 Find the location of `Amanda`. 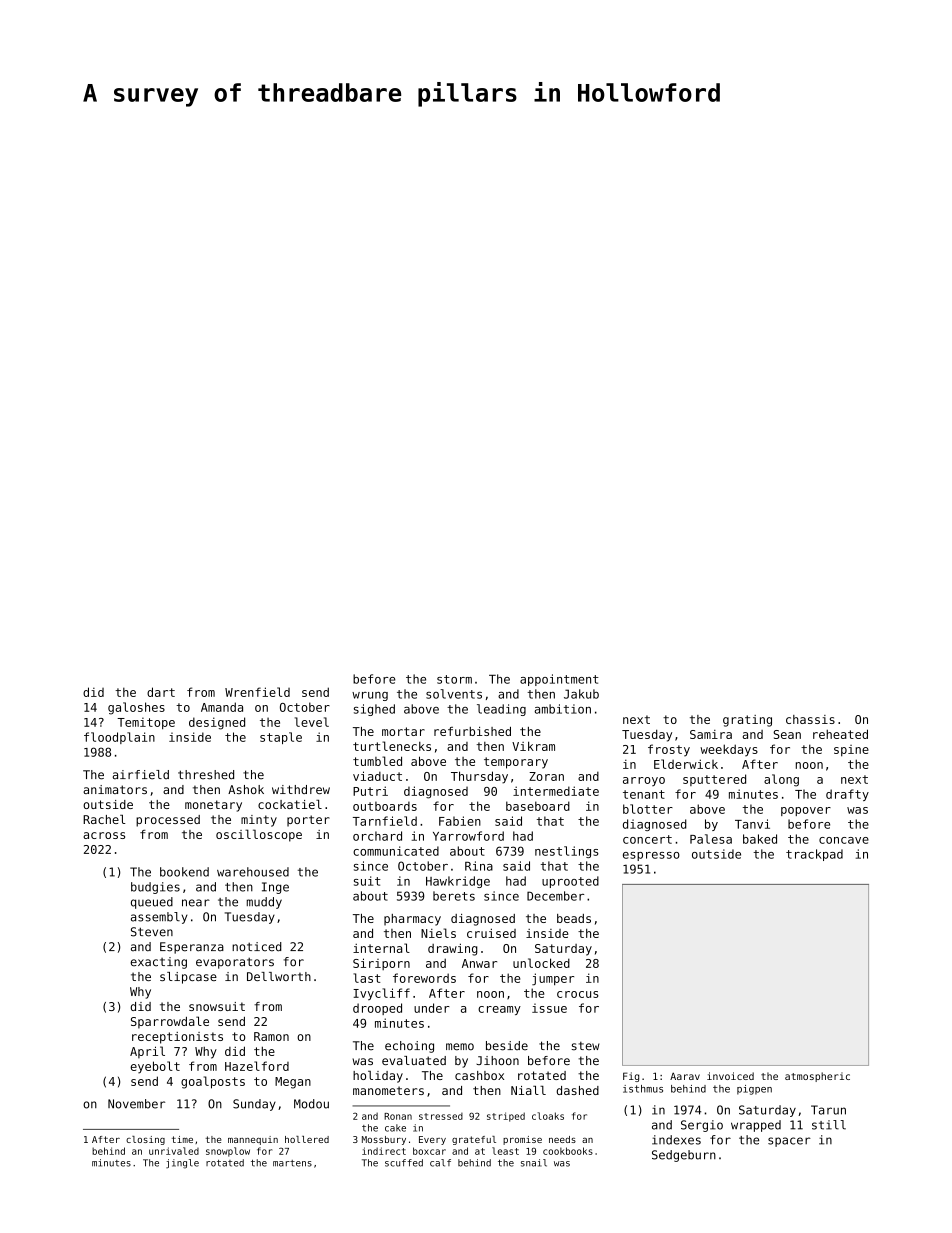

Amanda is located at coordinates (222, 707).
